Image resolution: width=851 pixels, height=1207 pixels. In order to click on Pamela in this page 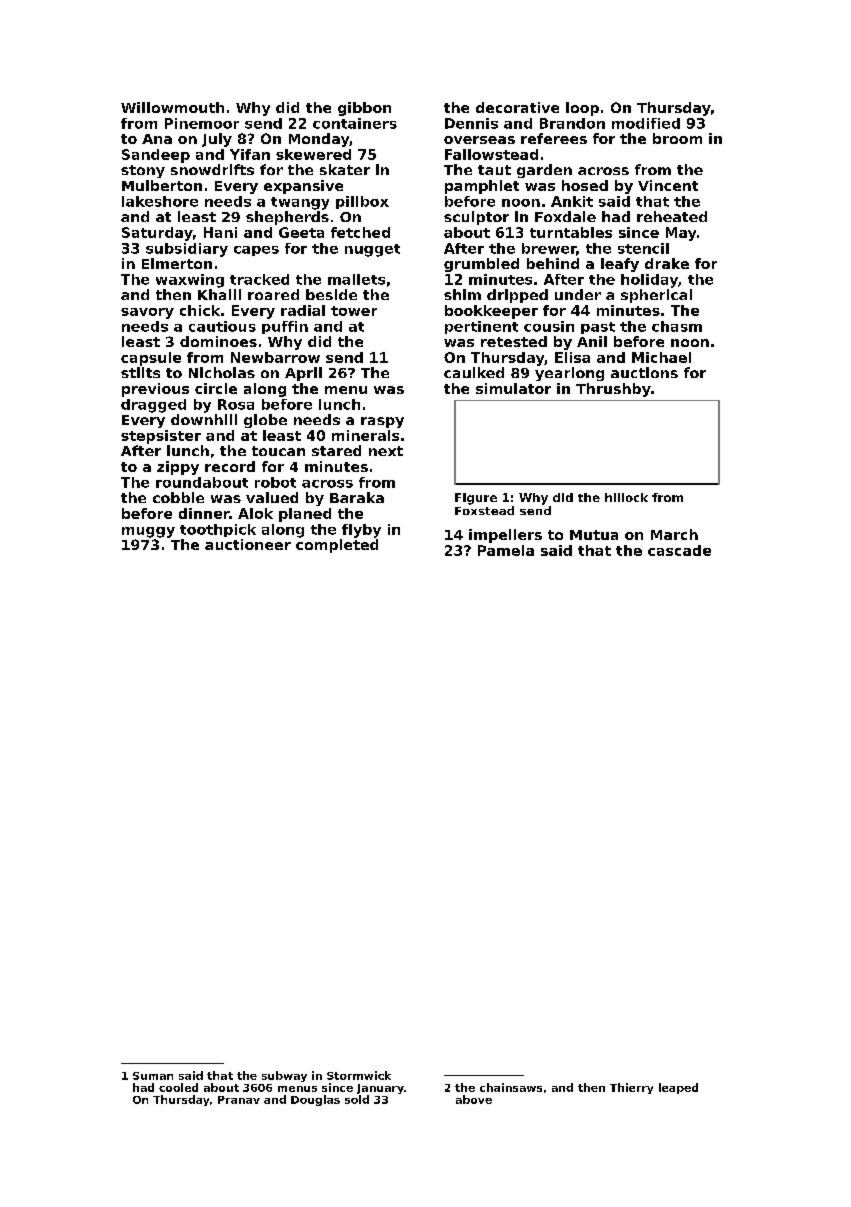, I will do `click(506, 550)`.
